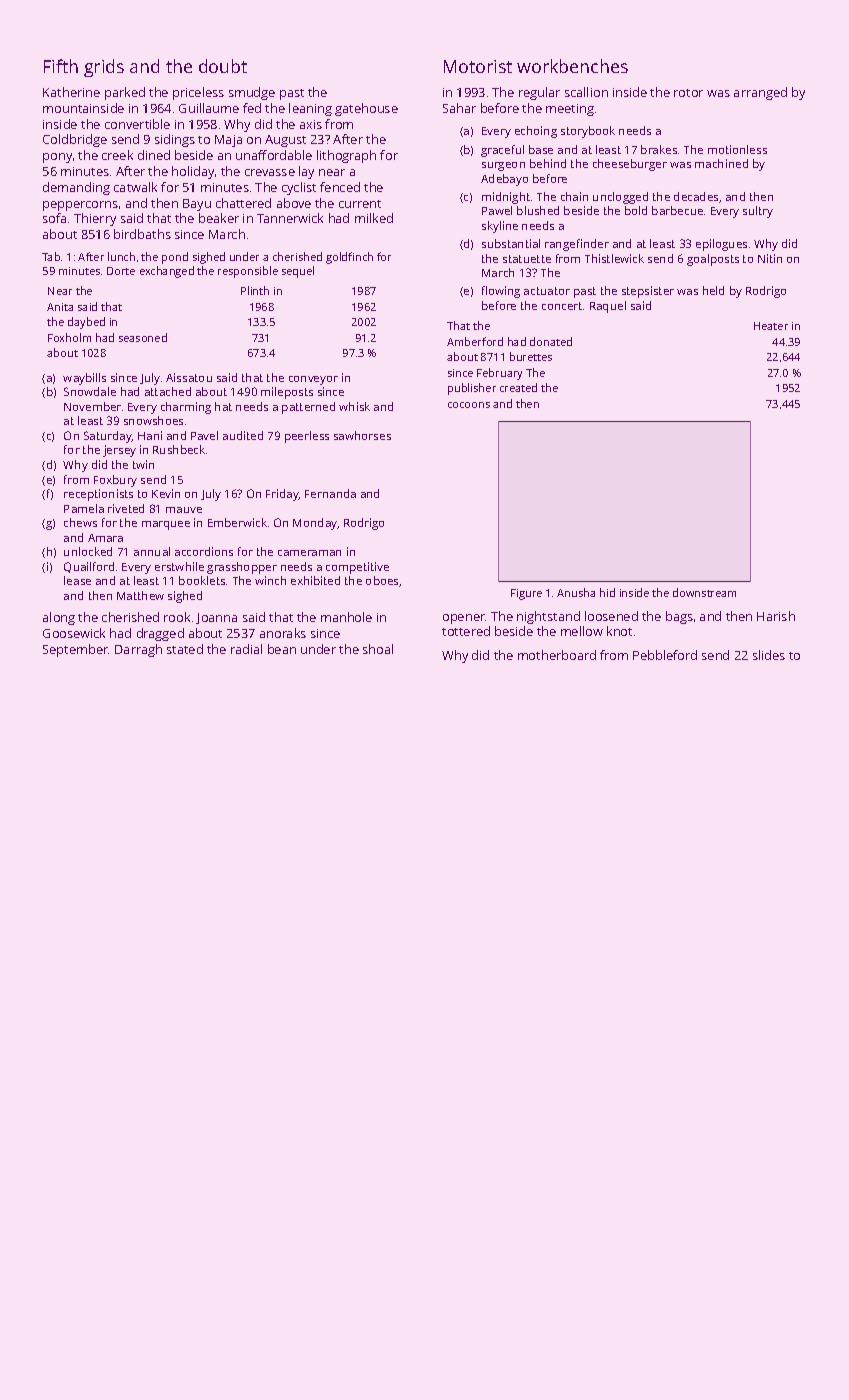  Describe the element at coordinates (478, 66) in the image. I see `Motorist` at that location.
